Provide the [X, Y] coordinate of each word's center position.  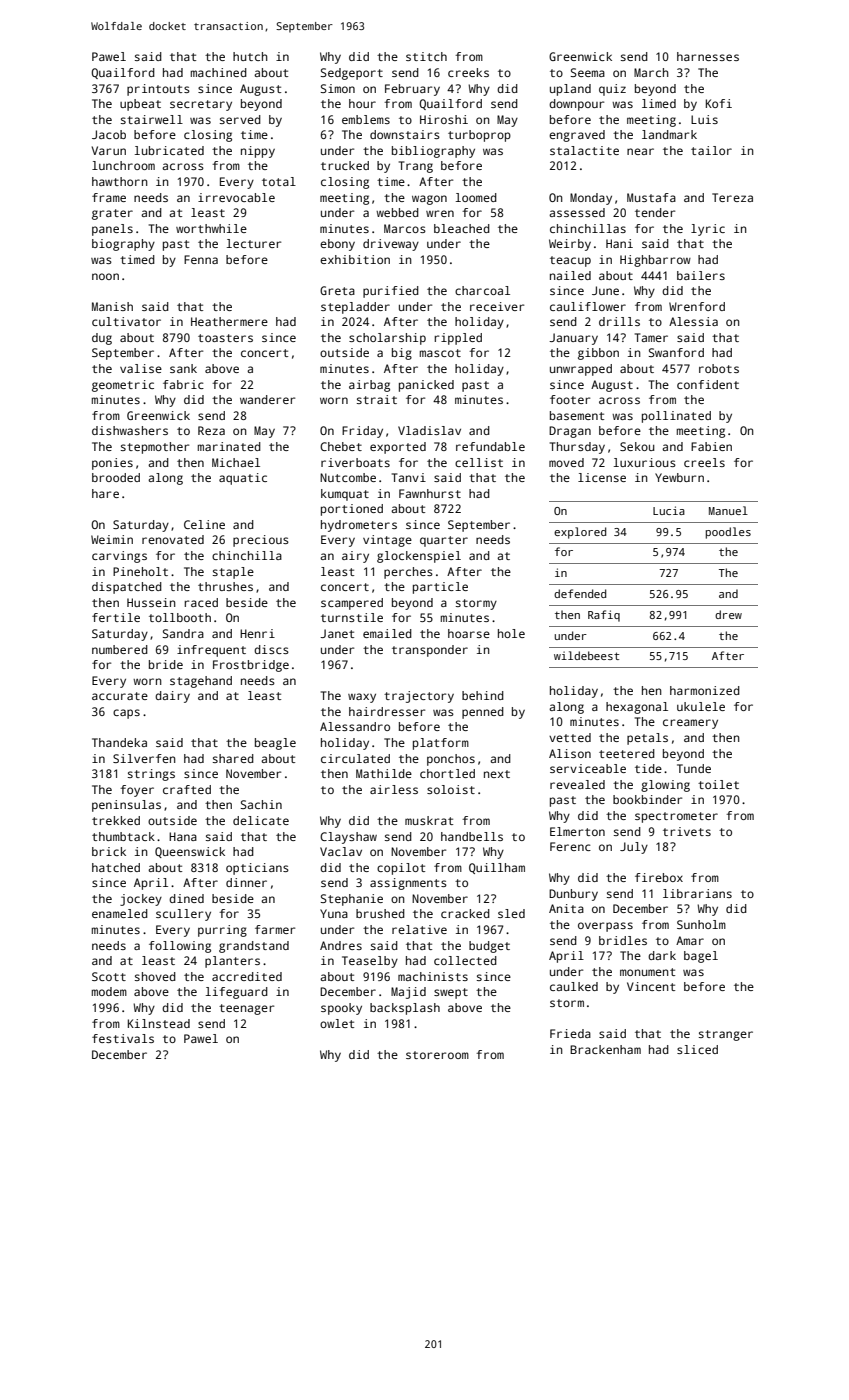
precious [261, 541]
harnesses [708, 56]
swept [451, 993]
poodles [728, 533]
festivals [123, 1038]
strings [151, 775]
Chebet [341, 446]
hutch [250, 56]
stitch [426, 56]
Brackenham [605, 1049]
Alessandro [355, 726]
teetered [627, 753]
